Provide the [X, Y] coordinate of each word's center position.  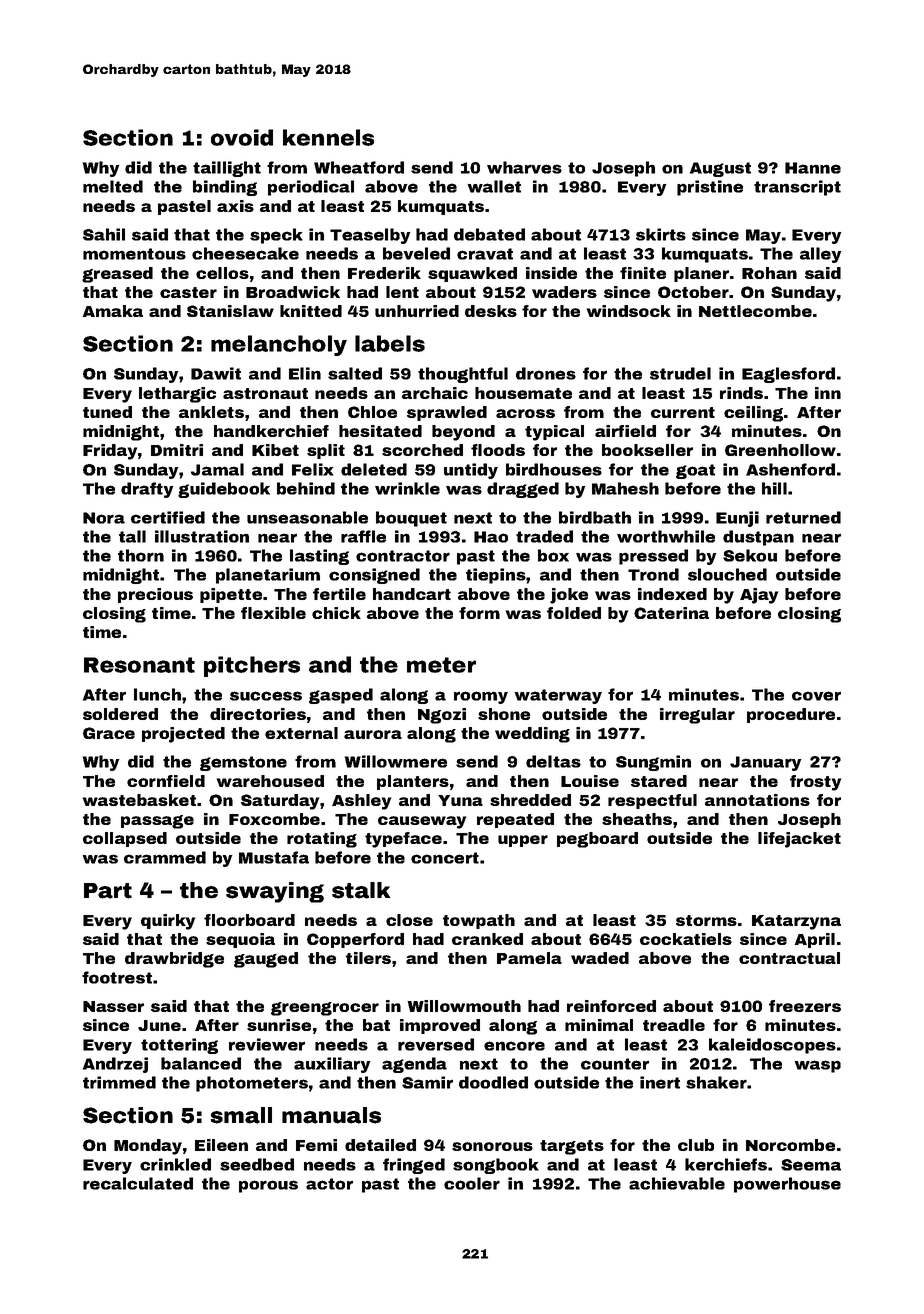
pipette [231, 595]
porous [268, 1186]
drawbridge [174, 960]
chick [336, 613]
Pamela [529, 958]
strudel [680, 373]
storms [706, 920]
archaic [435, 393]
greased [117, 275]
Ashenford [790, 469]
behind [306, 488]
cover [816, 696]
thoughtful [463, 375]
